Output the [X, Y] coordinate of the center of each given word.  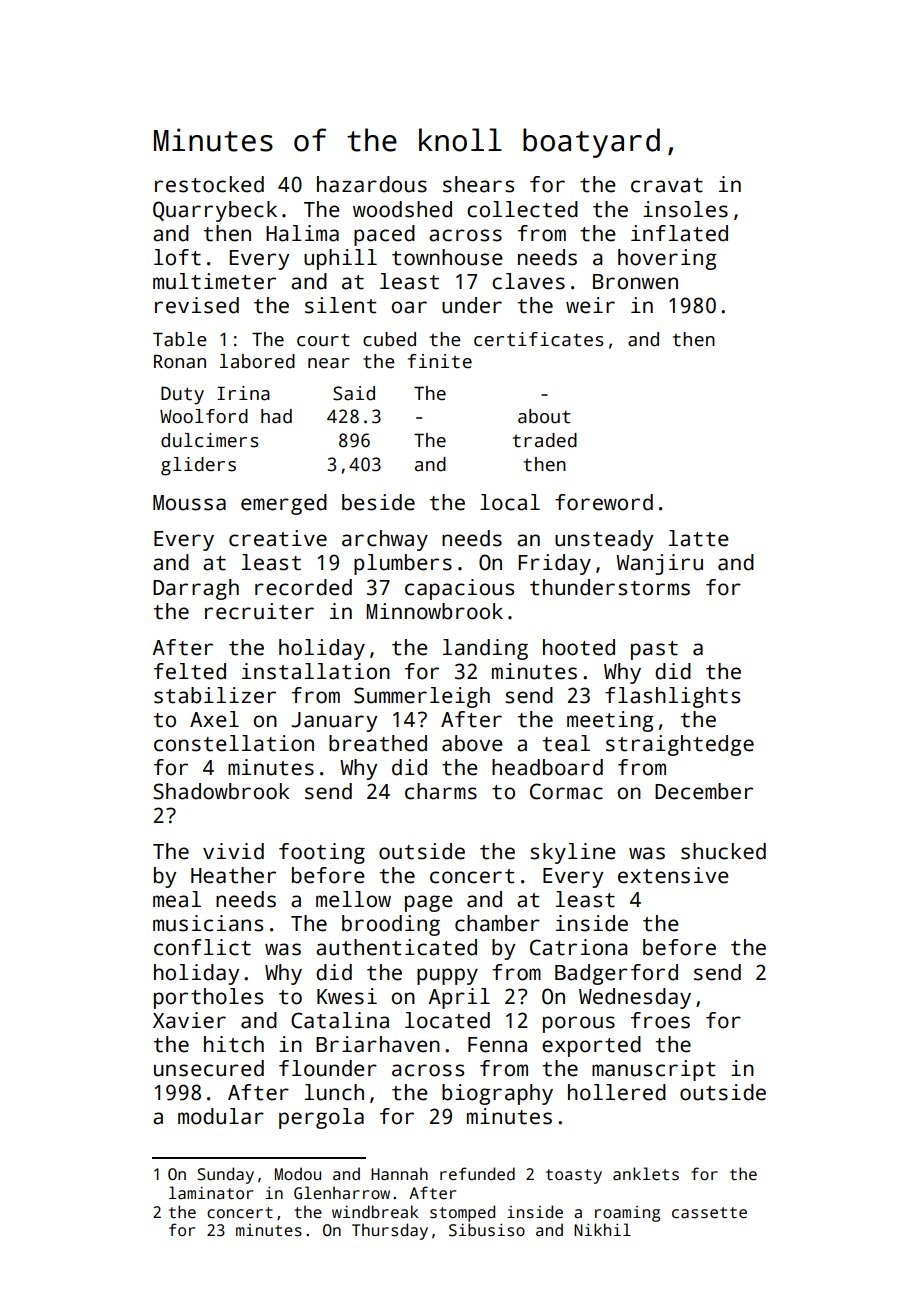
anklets [646, 1174]
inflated [679, 233]
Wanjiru [659, 564]
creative [278, 538]
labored [257, 361]
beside [378, 502]
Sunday [226, 1175]
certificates [539, 339]
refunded [477, 1174]
